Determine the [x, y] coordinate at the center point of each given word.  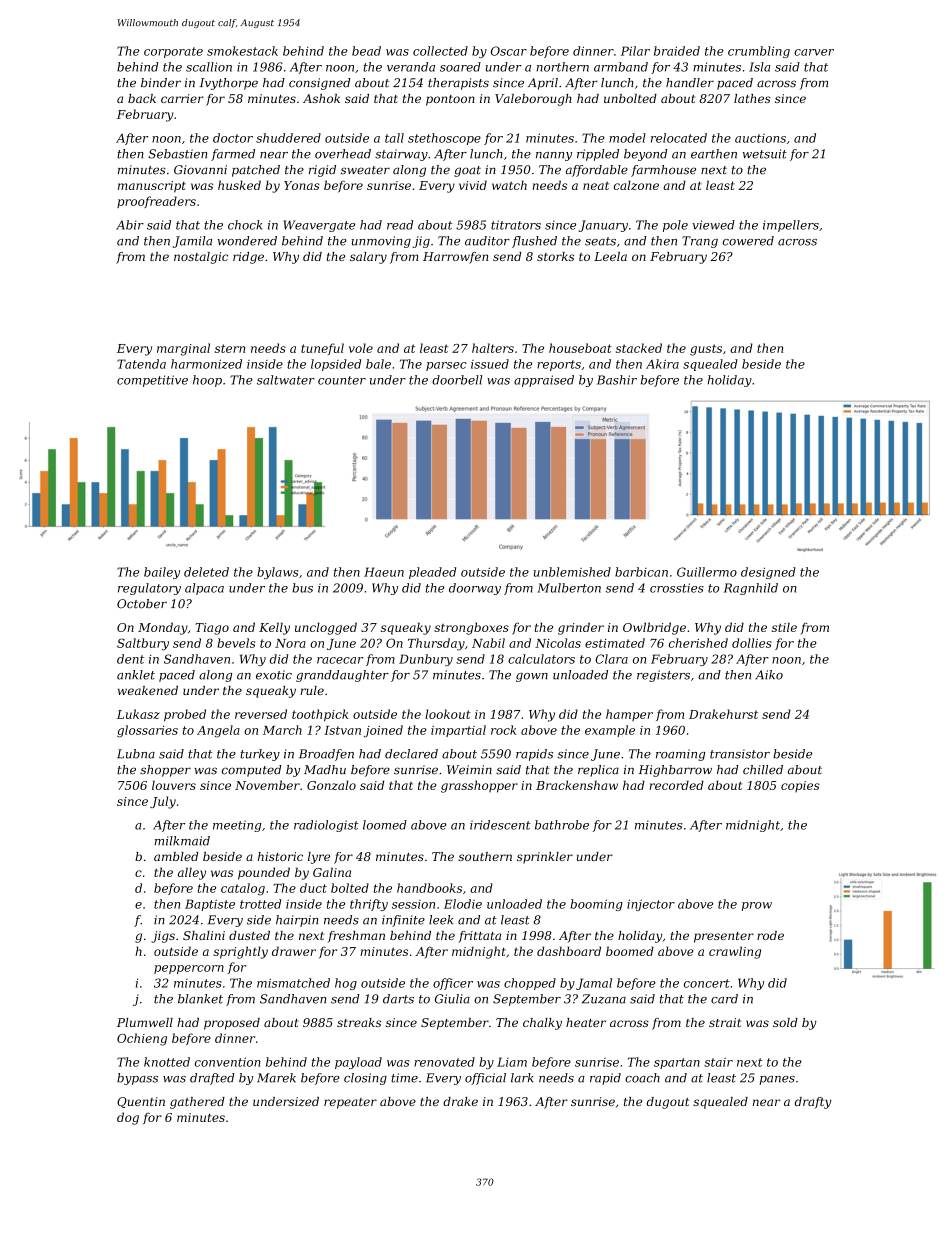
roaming [680, 755]
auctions [760, 138]
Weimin [469, 770]
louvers [174, 785]
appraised [544, 381]
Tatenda [141, 364]
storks [555, 256]
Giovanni [200, 170]
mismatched [293, 983]
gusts [706, 350]
